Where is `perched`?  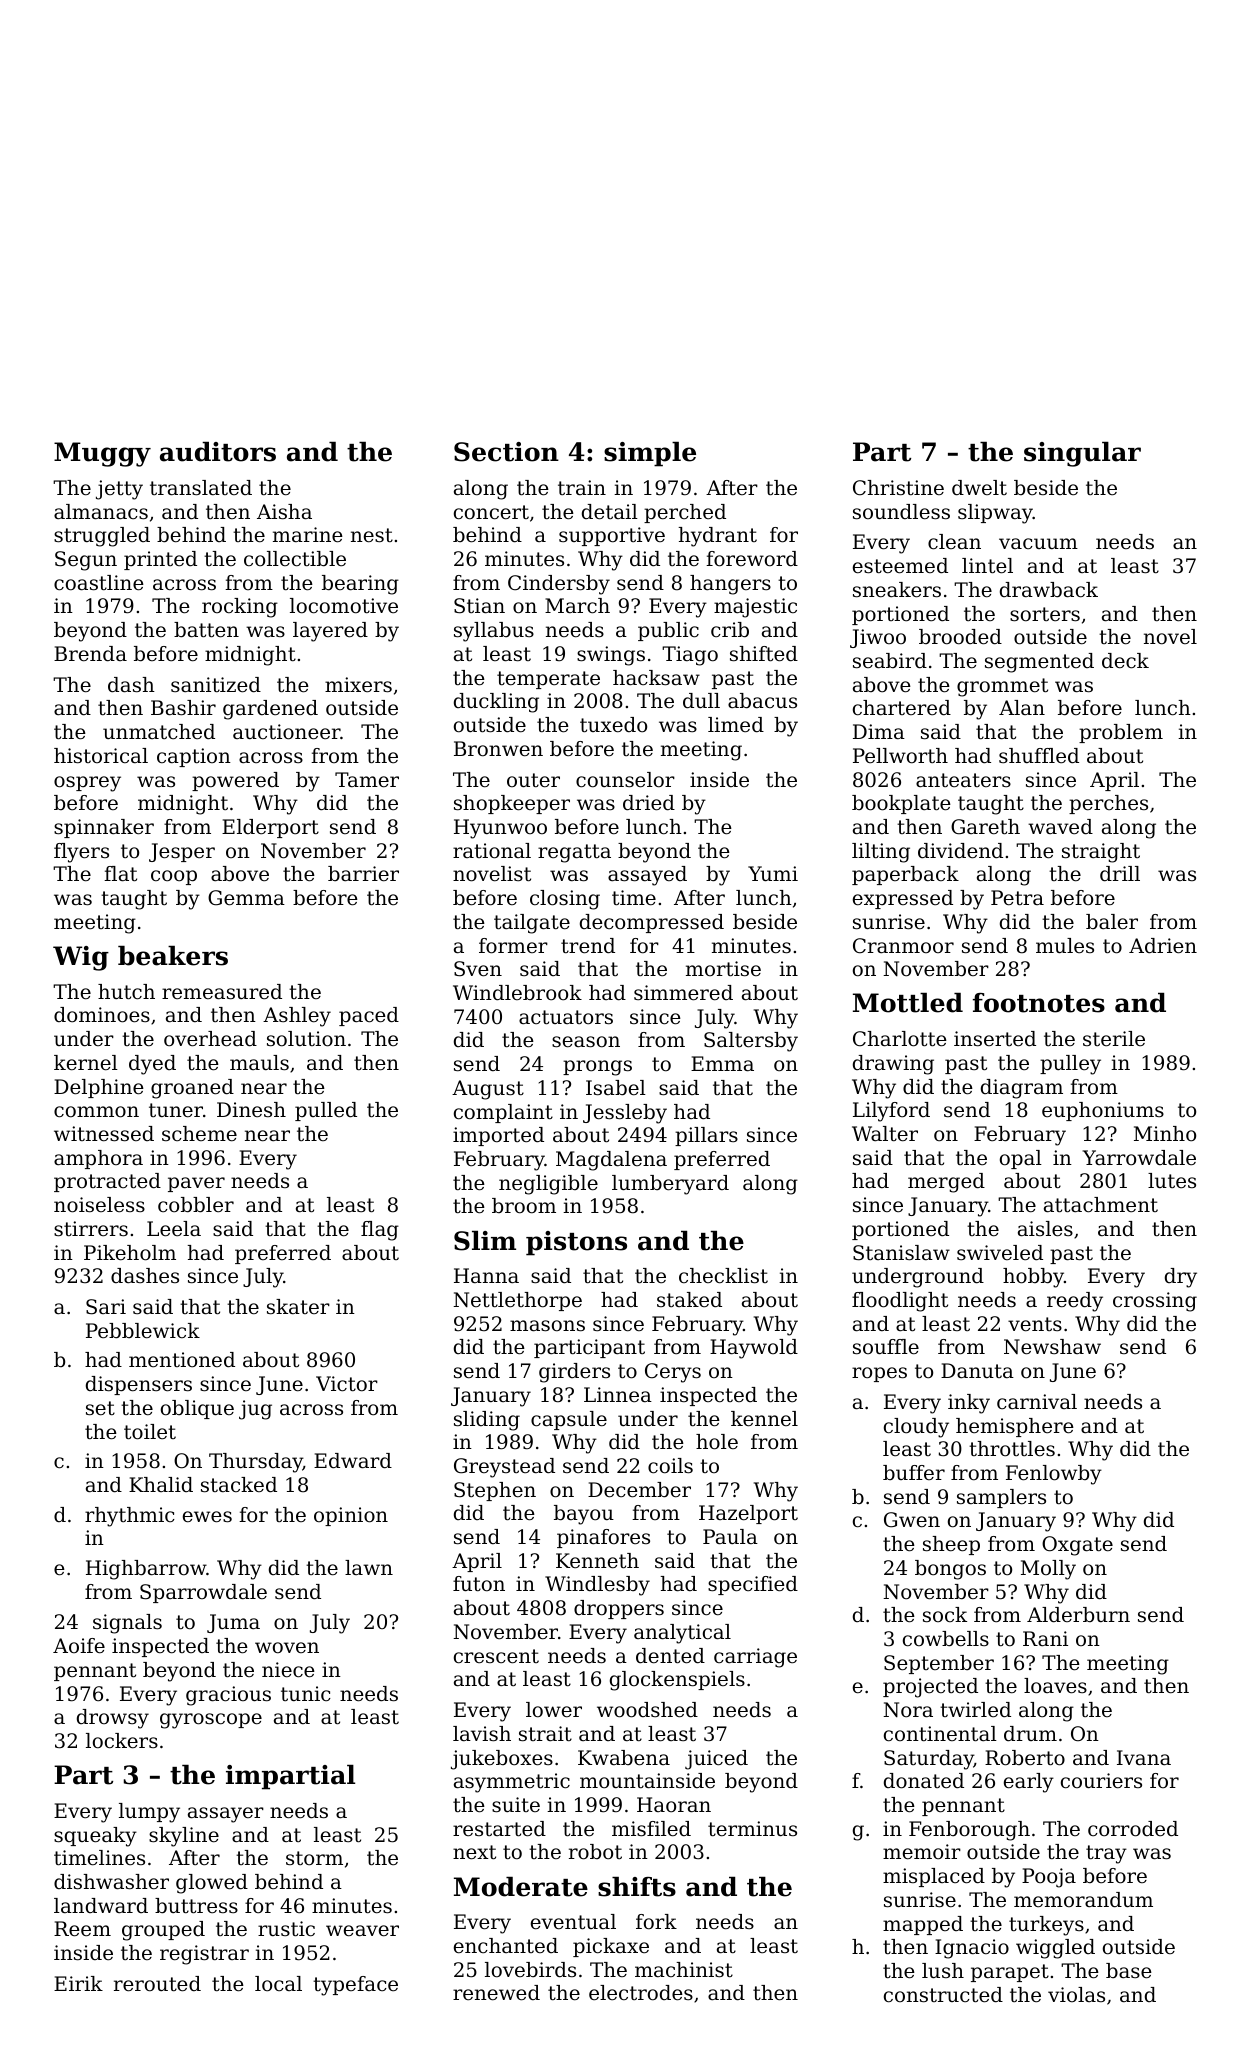
perched is located at coordinates (685, 513).
